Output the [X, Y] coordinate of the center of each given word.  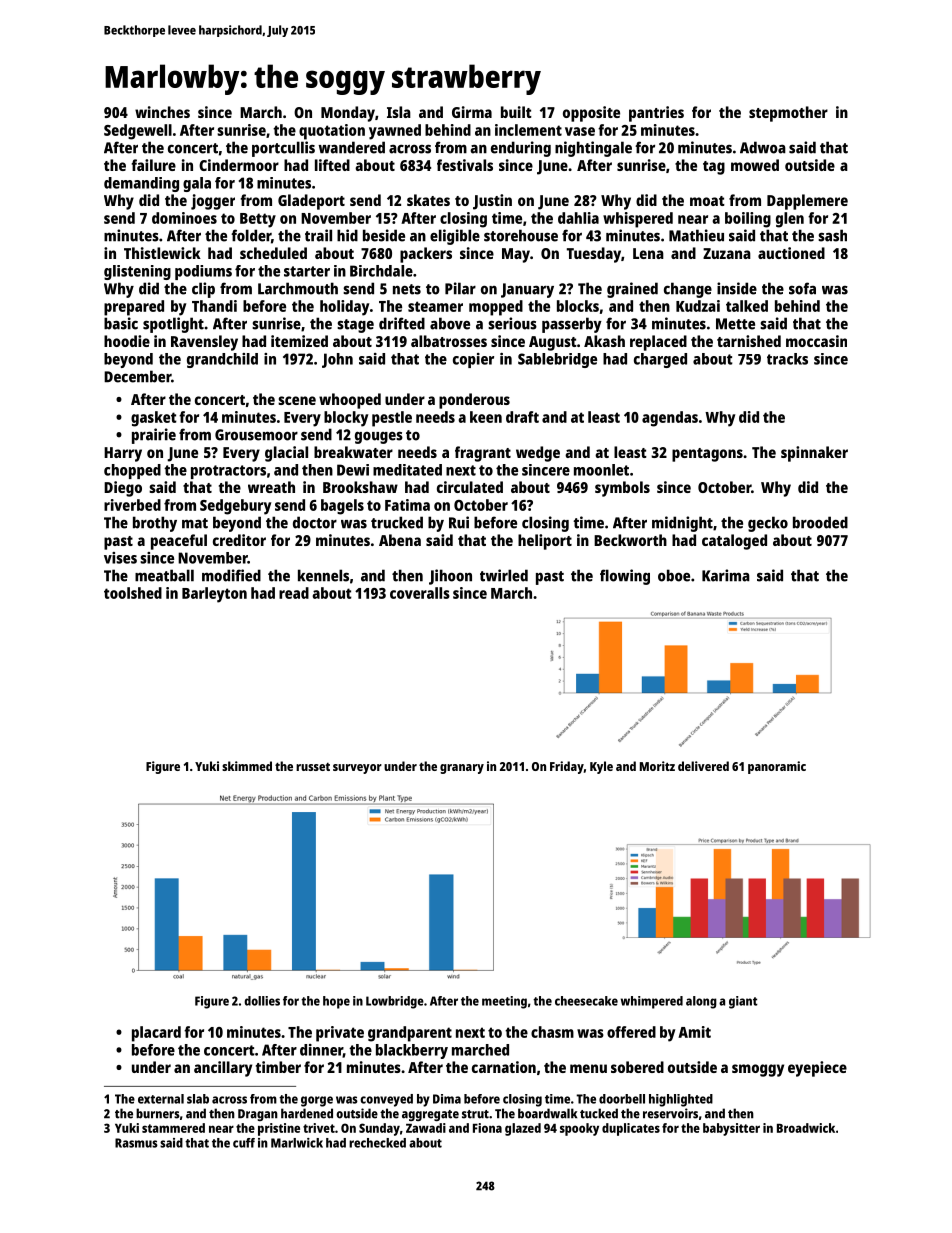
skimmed [247, 766]
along [701, 1002]
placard [156, 1034]
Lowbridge [395, 1002]
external [161, 1099]
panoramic [777, 767]
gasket [154, 419]
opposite [591, 114]
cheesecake [586, 1001]
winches [162, 112]
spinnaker [814, 454]
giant [743, 1002]
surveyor [357, 769]
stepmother [788, 114]
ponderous [474, 401]
